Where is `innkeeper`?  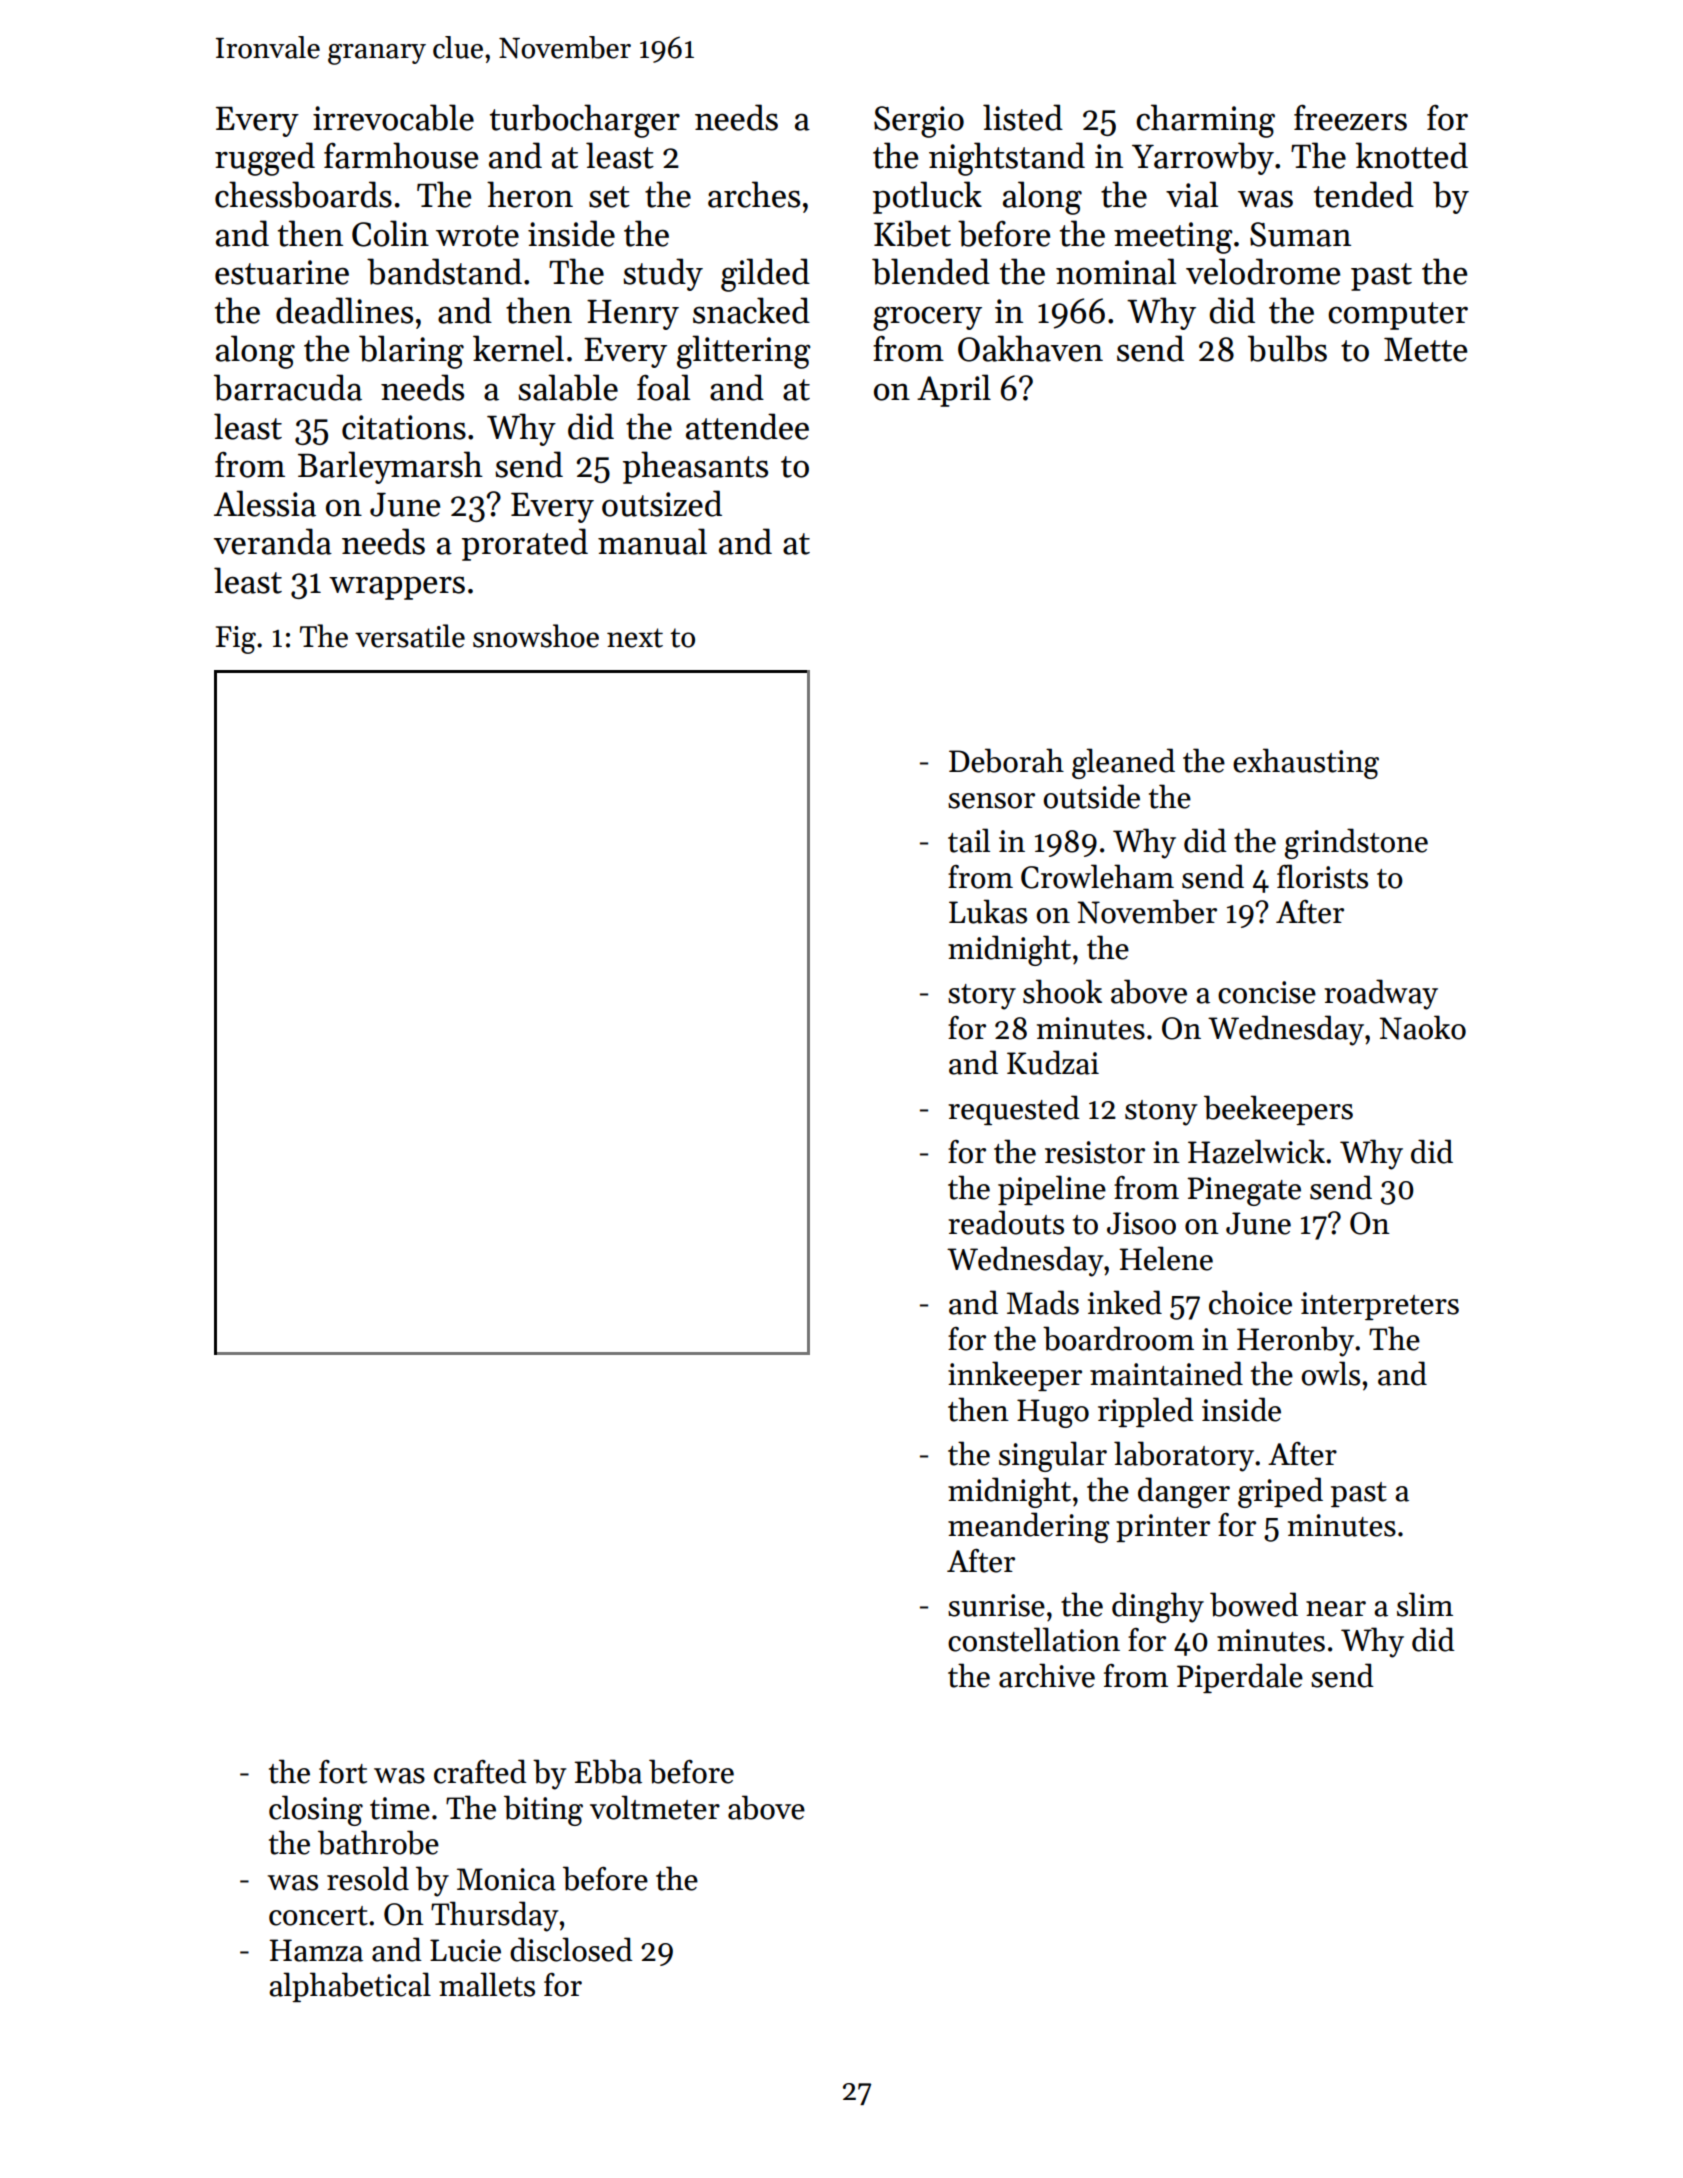
innkeeper is located at coordinates (1015, 1376).
